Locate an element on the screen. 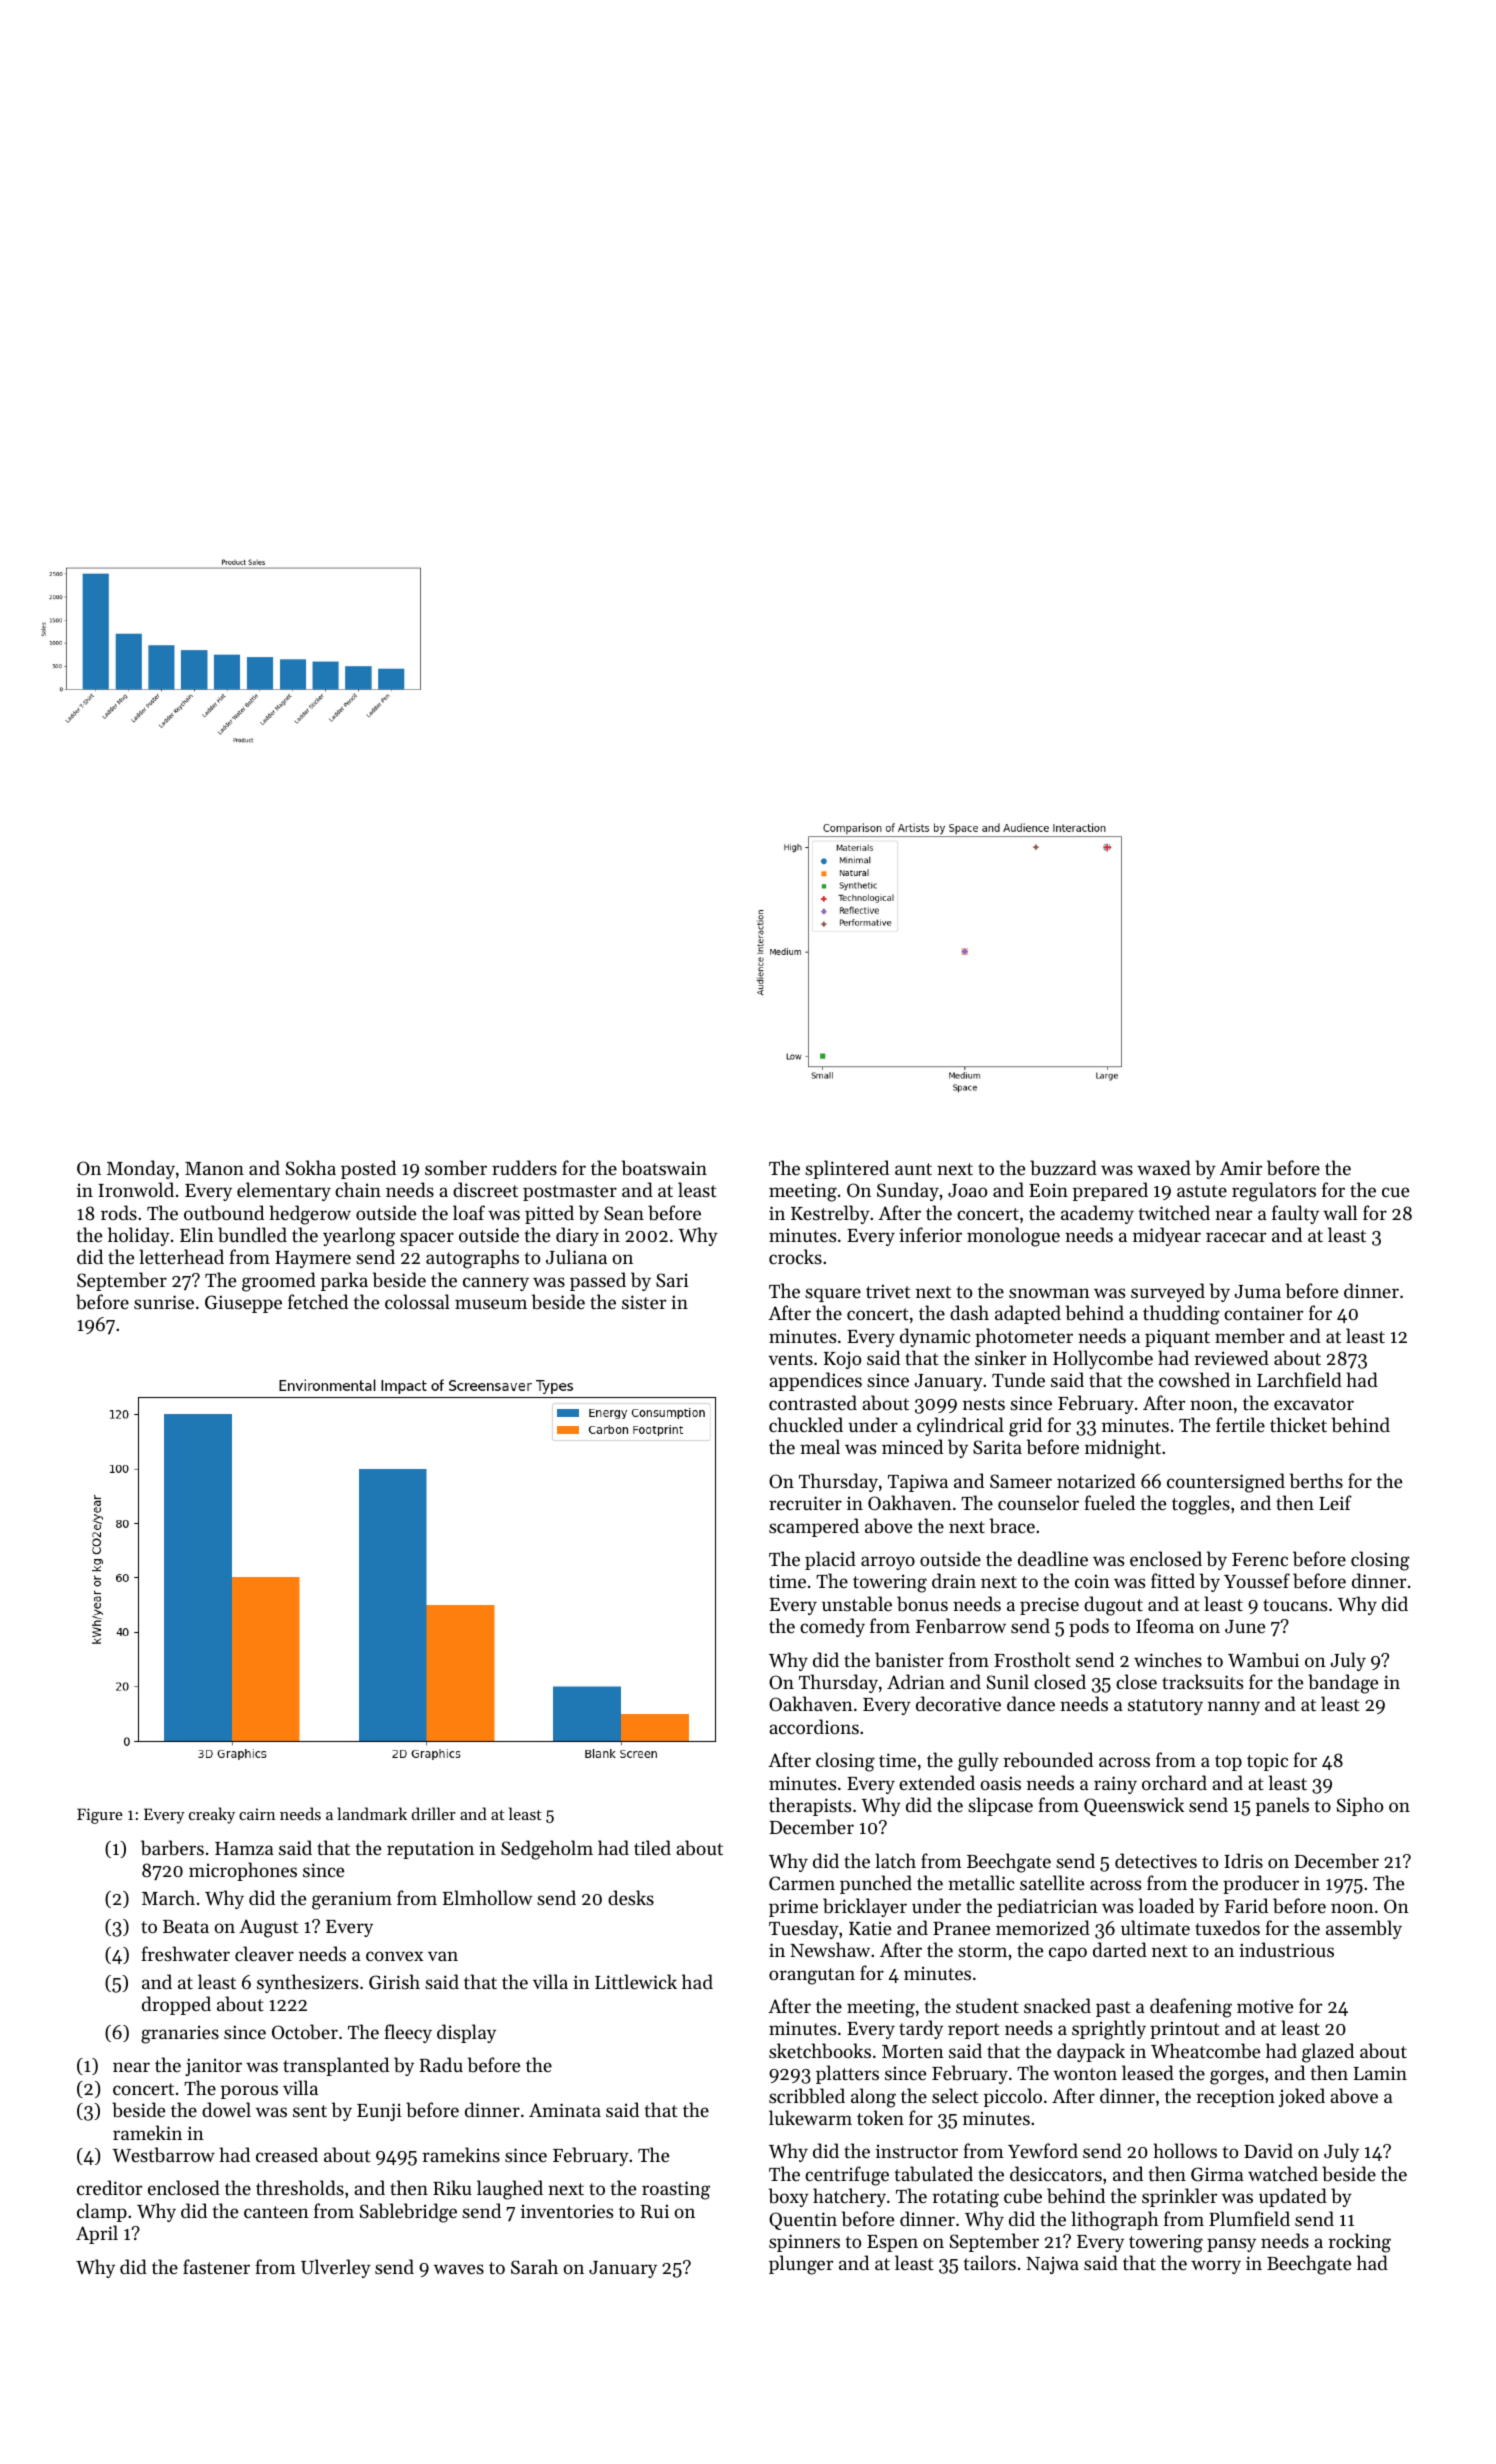  sunrise is located at coordinates (164, 1302).
